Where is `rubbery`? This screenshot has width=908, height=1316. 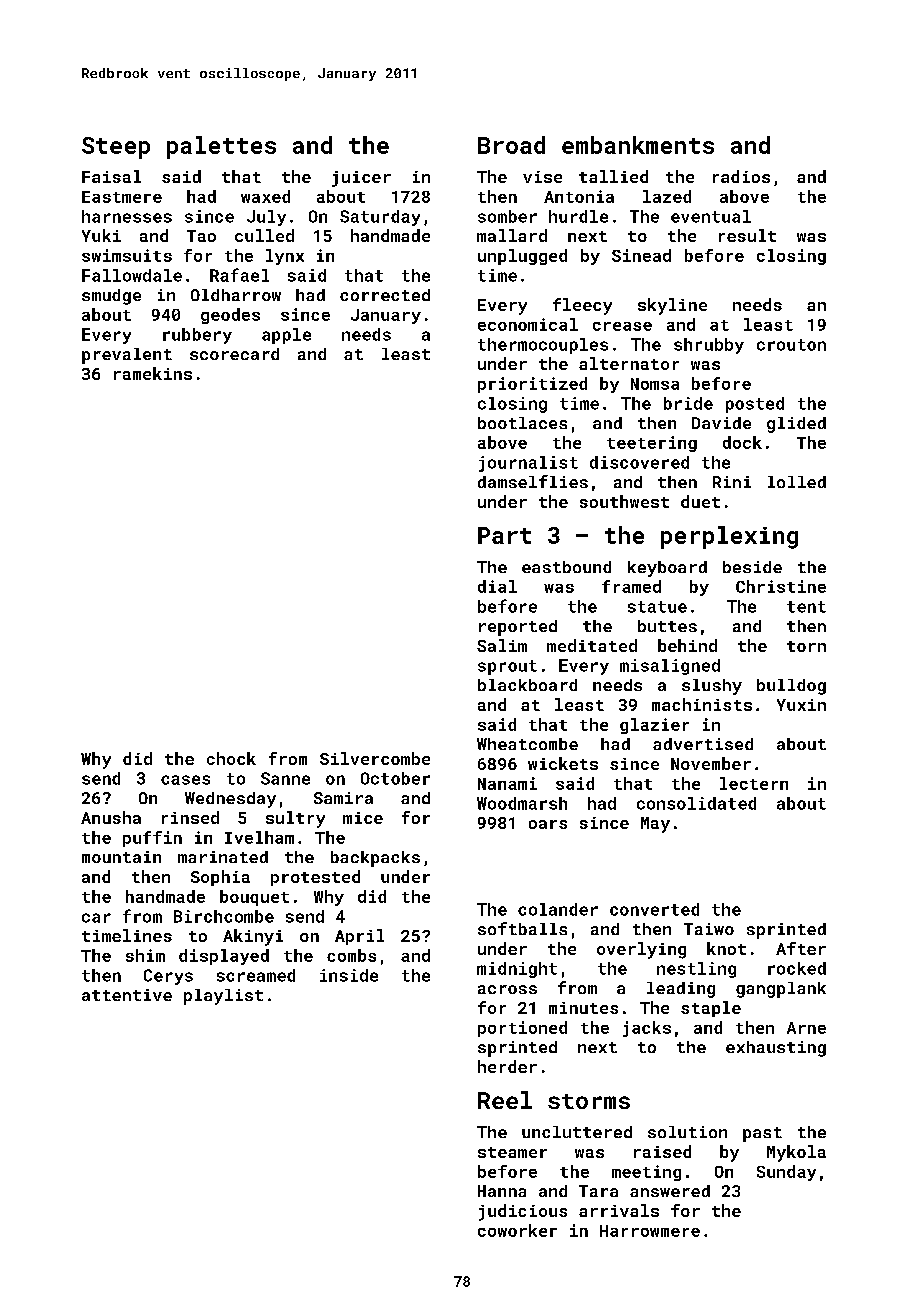 rubbery is located at coordinates (197, 336).
